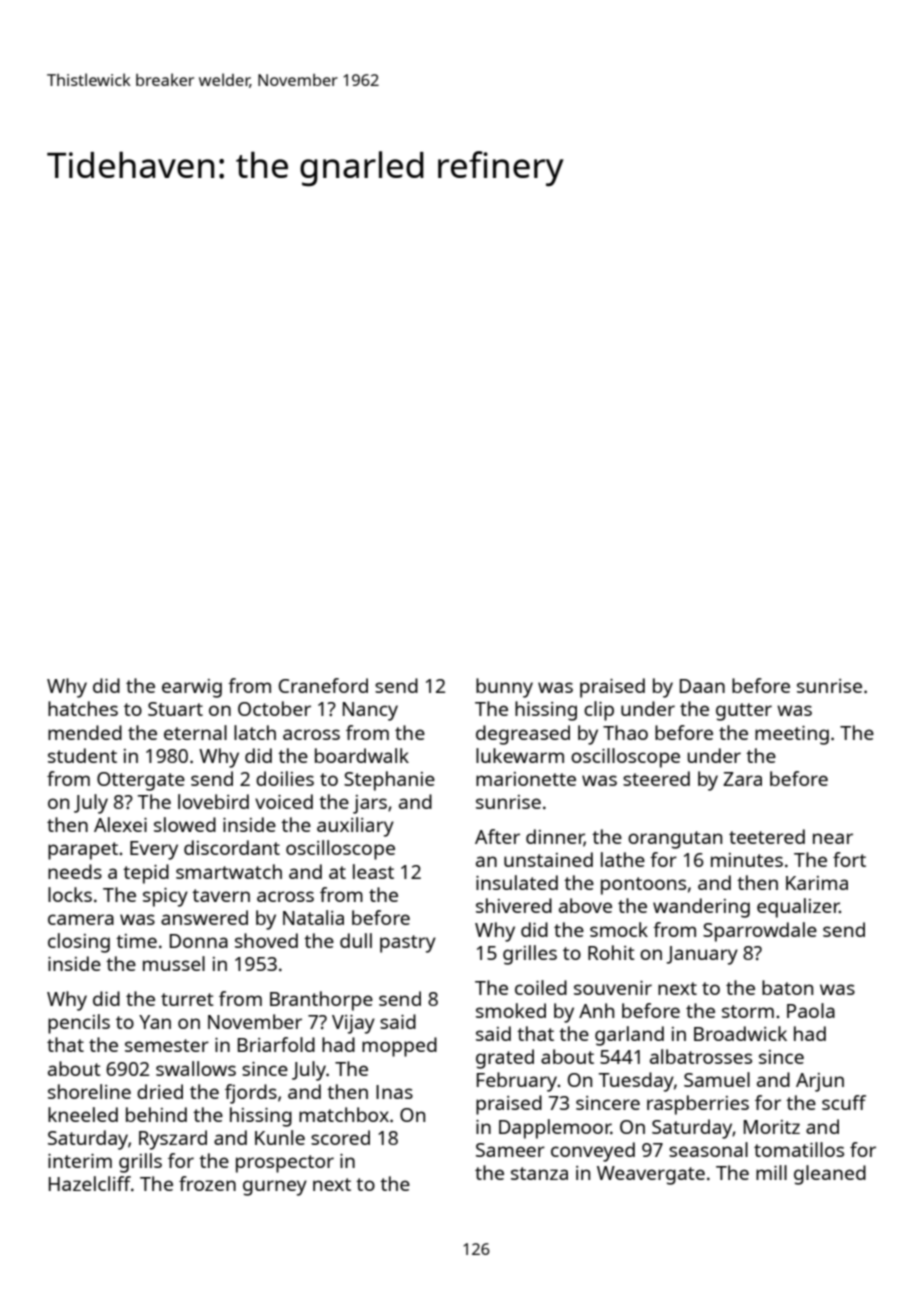 The height and width of the image is (1314, 924). What do you see at coordinates (120, 824) in the image?
I see `Alexei` at bounding box center [120, 824].
